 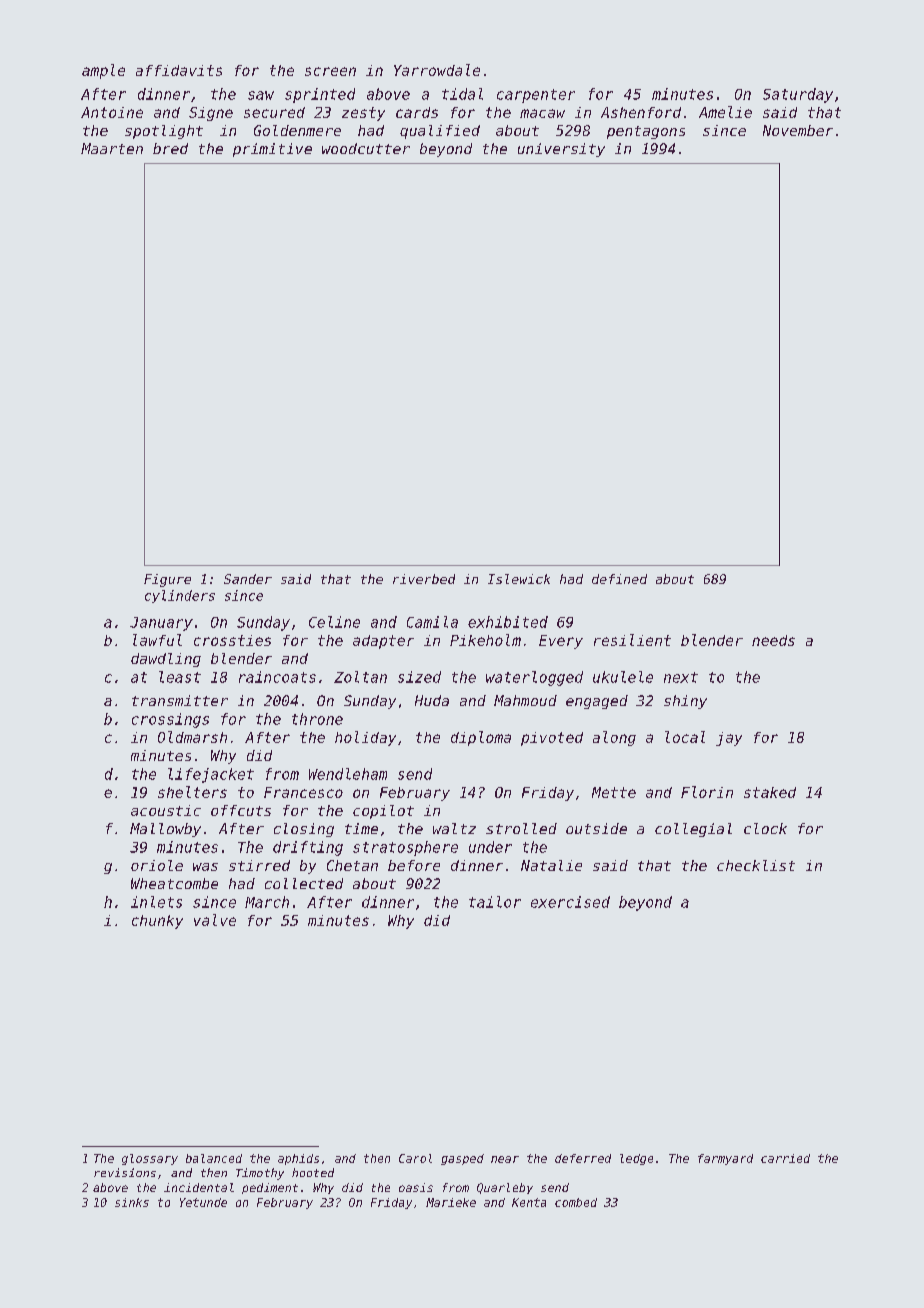 What do you see at coordinates (317, 719) in the screenshot?
I see `throne` at bounding box center [317, 719].
